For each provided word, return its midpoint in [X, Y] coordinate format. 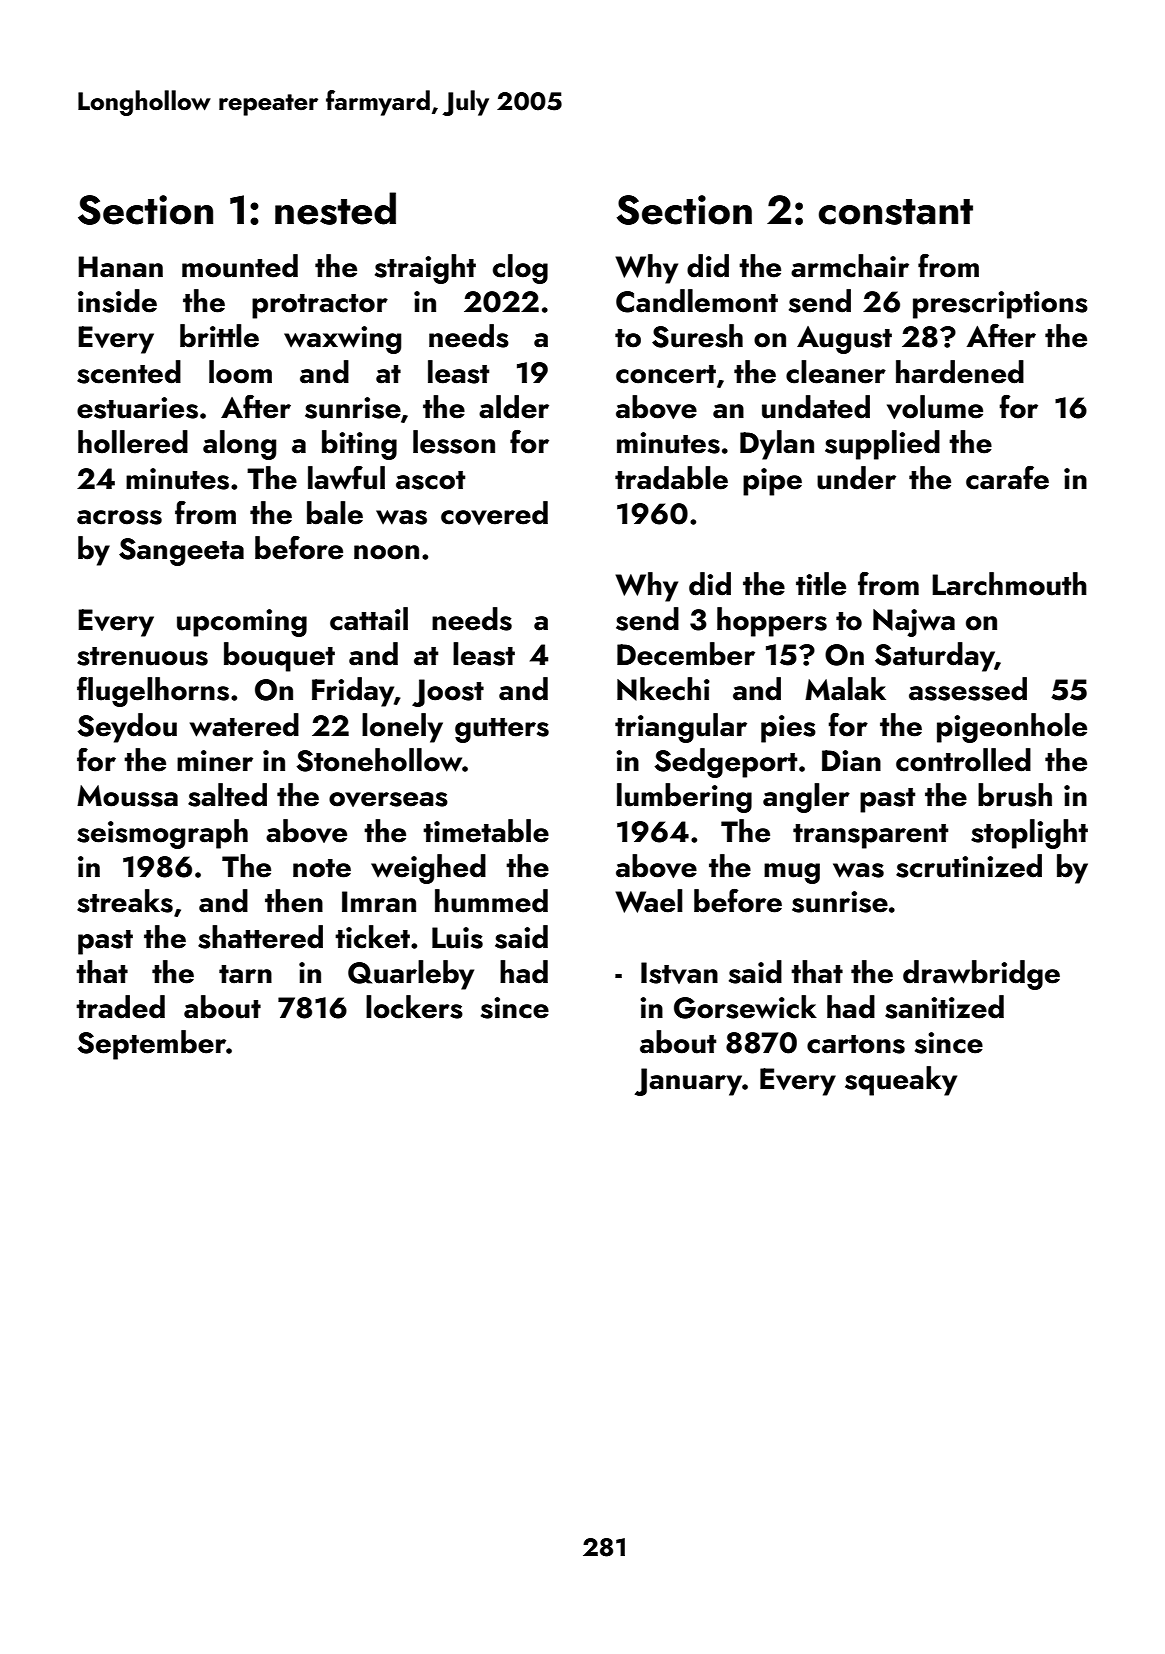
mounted [240, 266]
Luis [457, 938]
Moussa [127, 796]
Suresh [697, 336]
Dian [851, 761]
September [151, 1045]
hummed [491, 901]
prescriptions [1000, 305]
